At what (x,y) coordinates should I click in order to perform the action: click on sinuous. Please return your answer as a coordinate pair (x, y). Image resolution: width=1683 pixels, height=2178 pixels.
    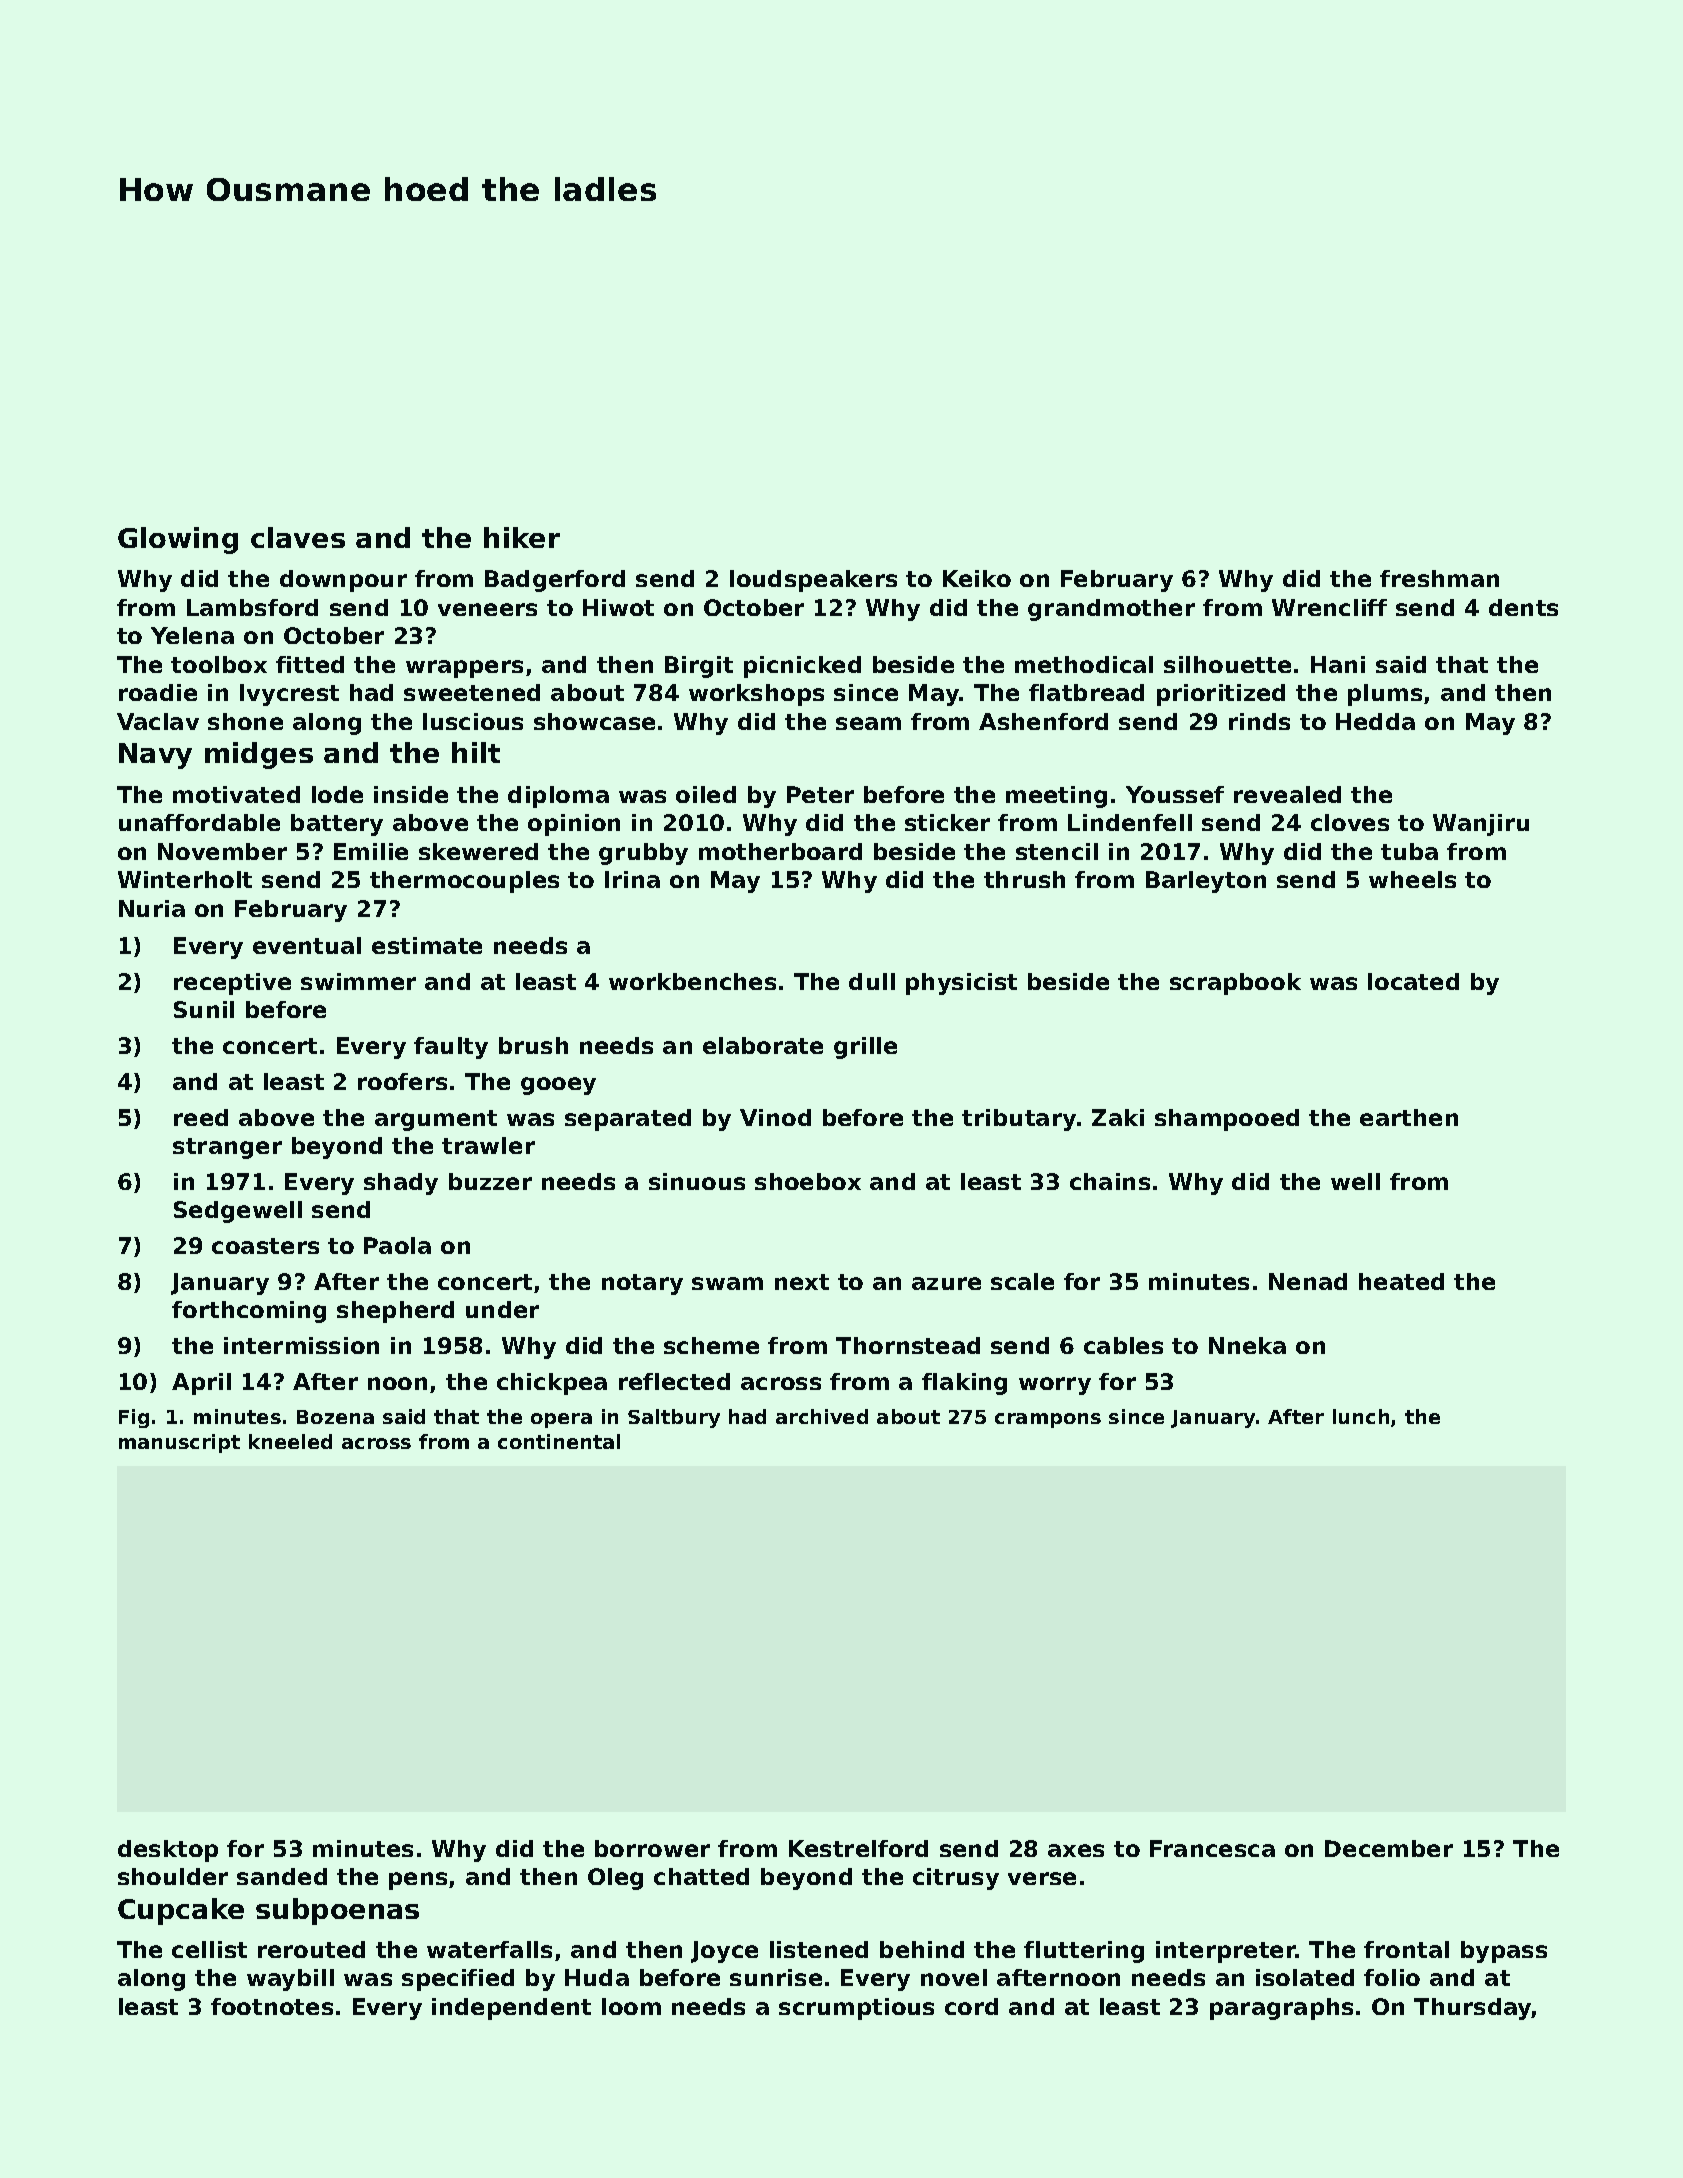
    Looking at the image, I should click on (697, 1181).
